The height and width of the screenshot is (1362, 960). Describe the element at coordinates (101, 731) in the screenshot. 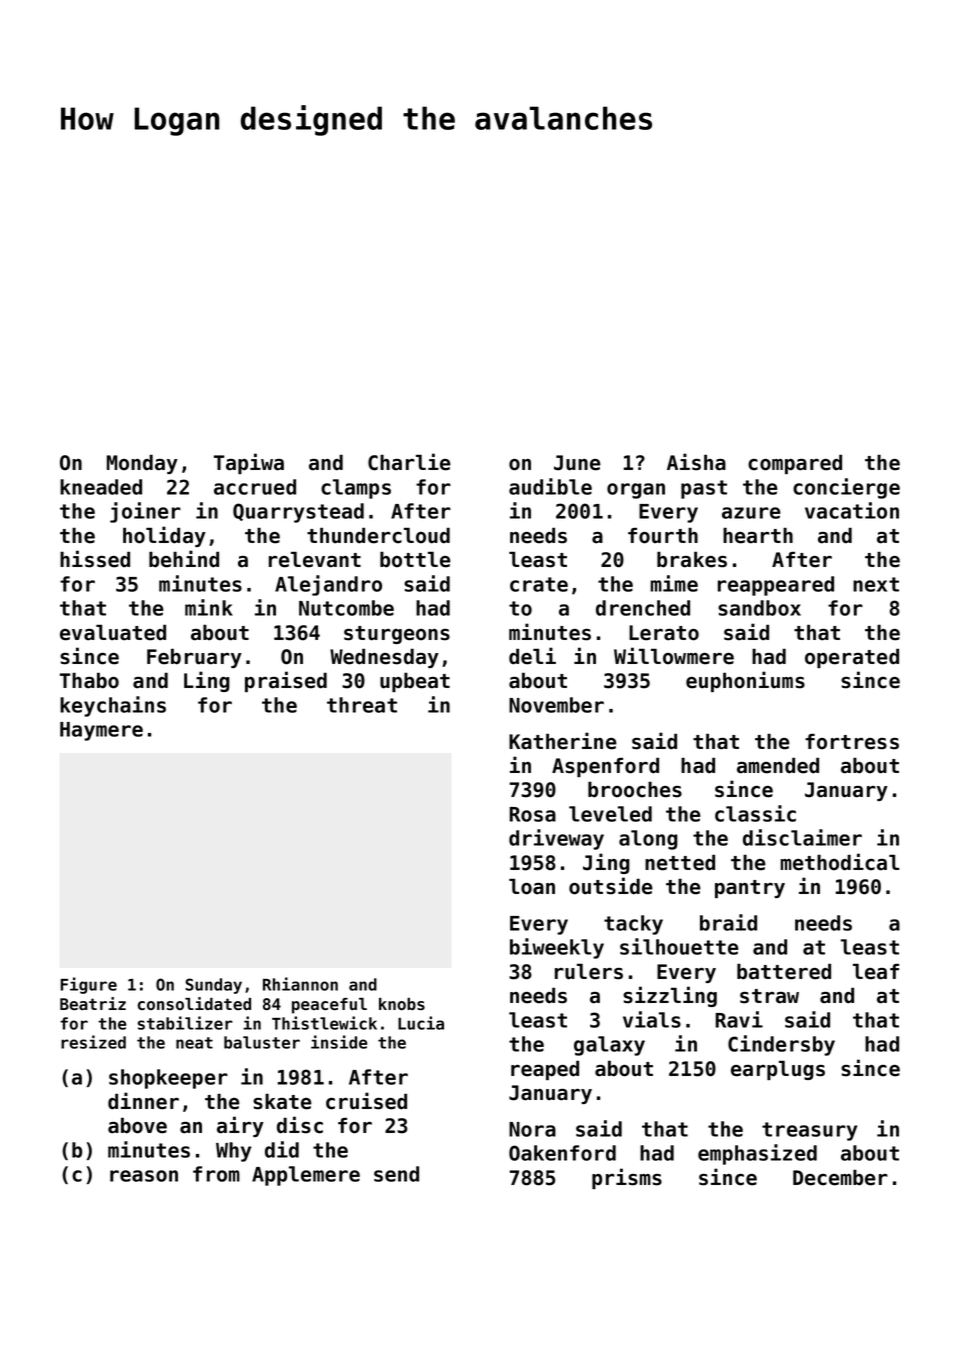

I see `Haymere` at that location.
